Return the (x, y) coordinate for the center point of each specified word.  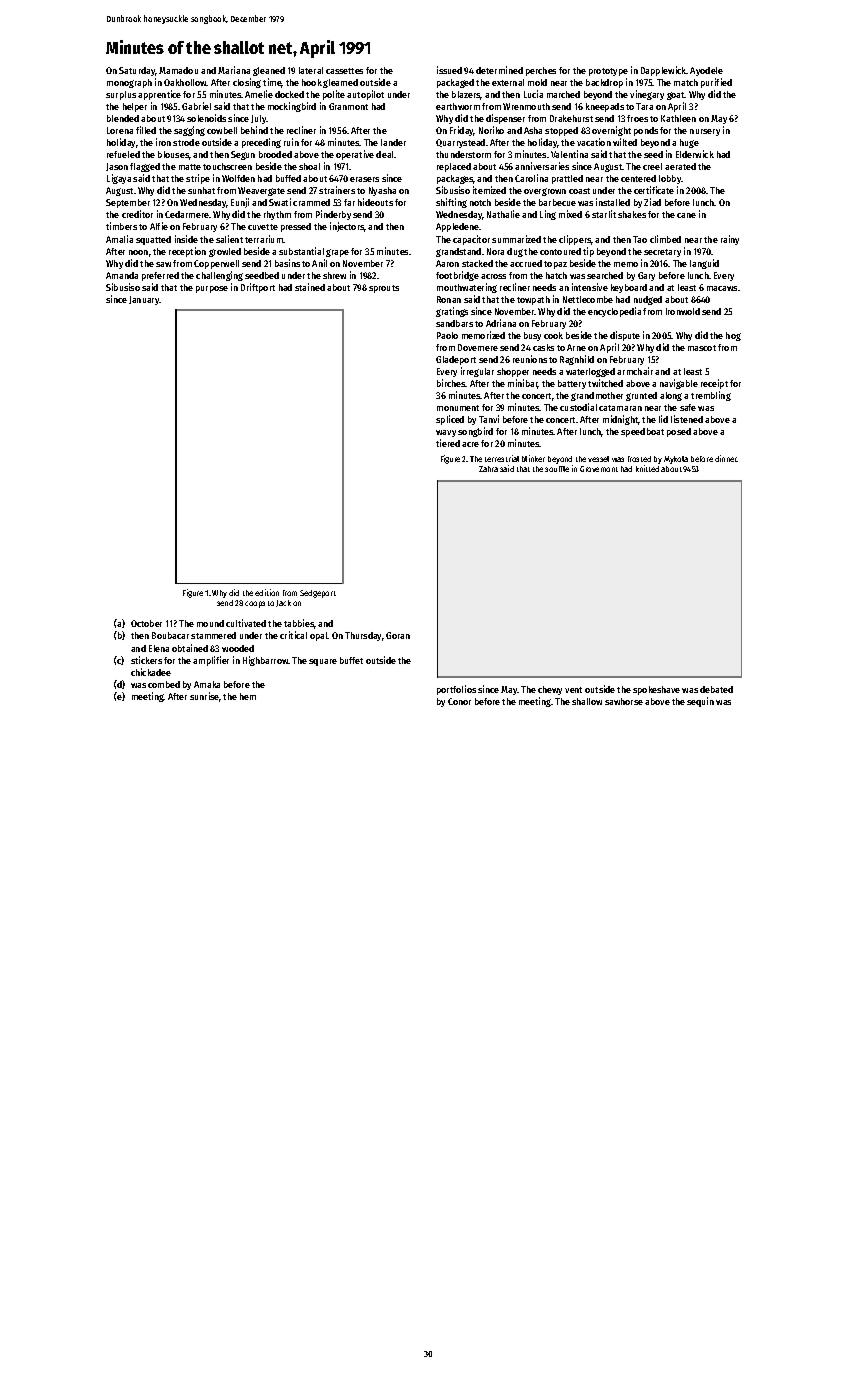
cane (686, 215)
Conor (459, 701)
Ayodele (706, 71)
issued (449, 70)
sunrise (205, 697)
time (272, 83)
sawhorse (624, 701)
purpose (212, 289)
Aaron (447, 263)
